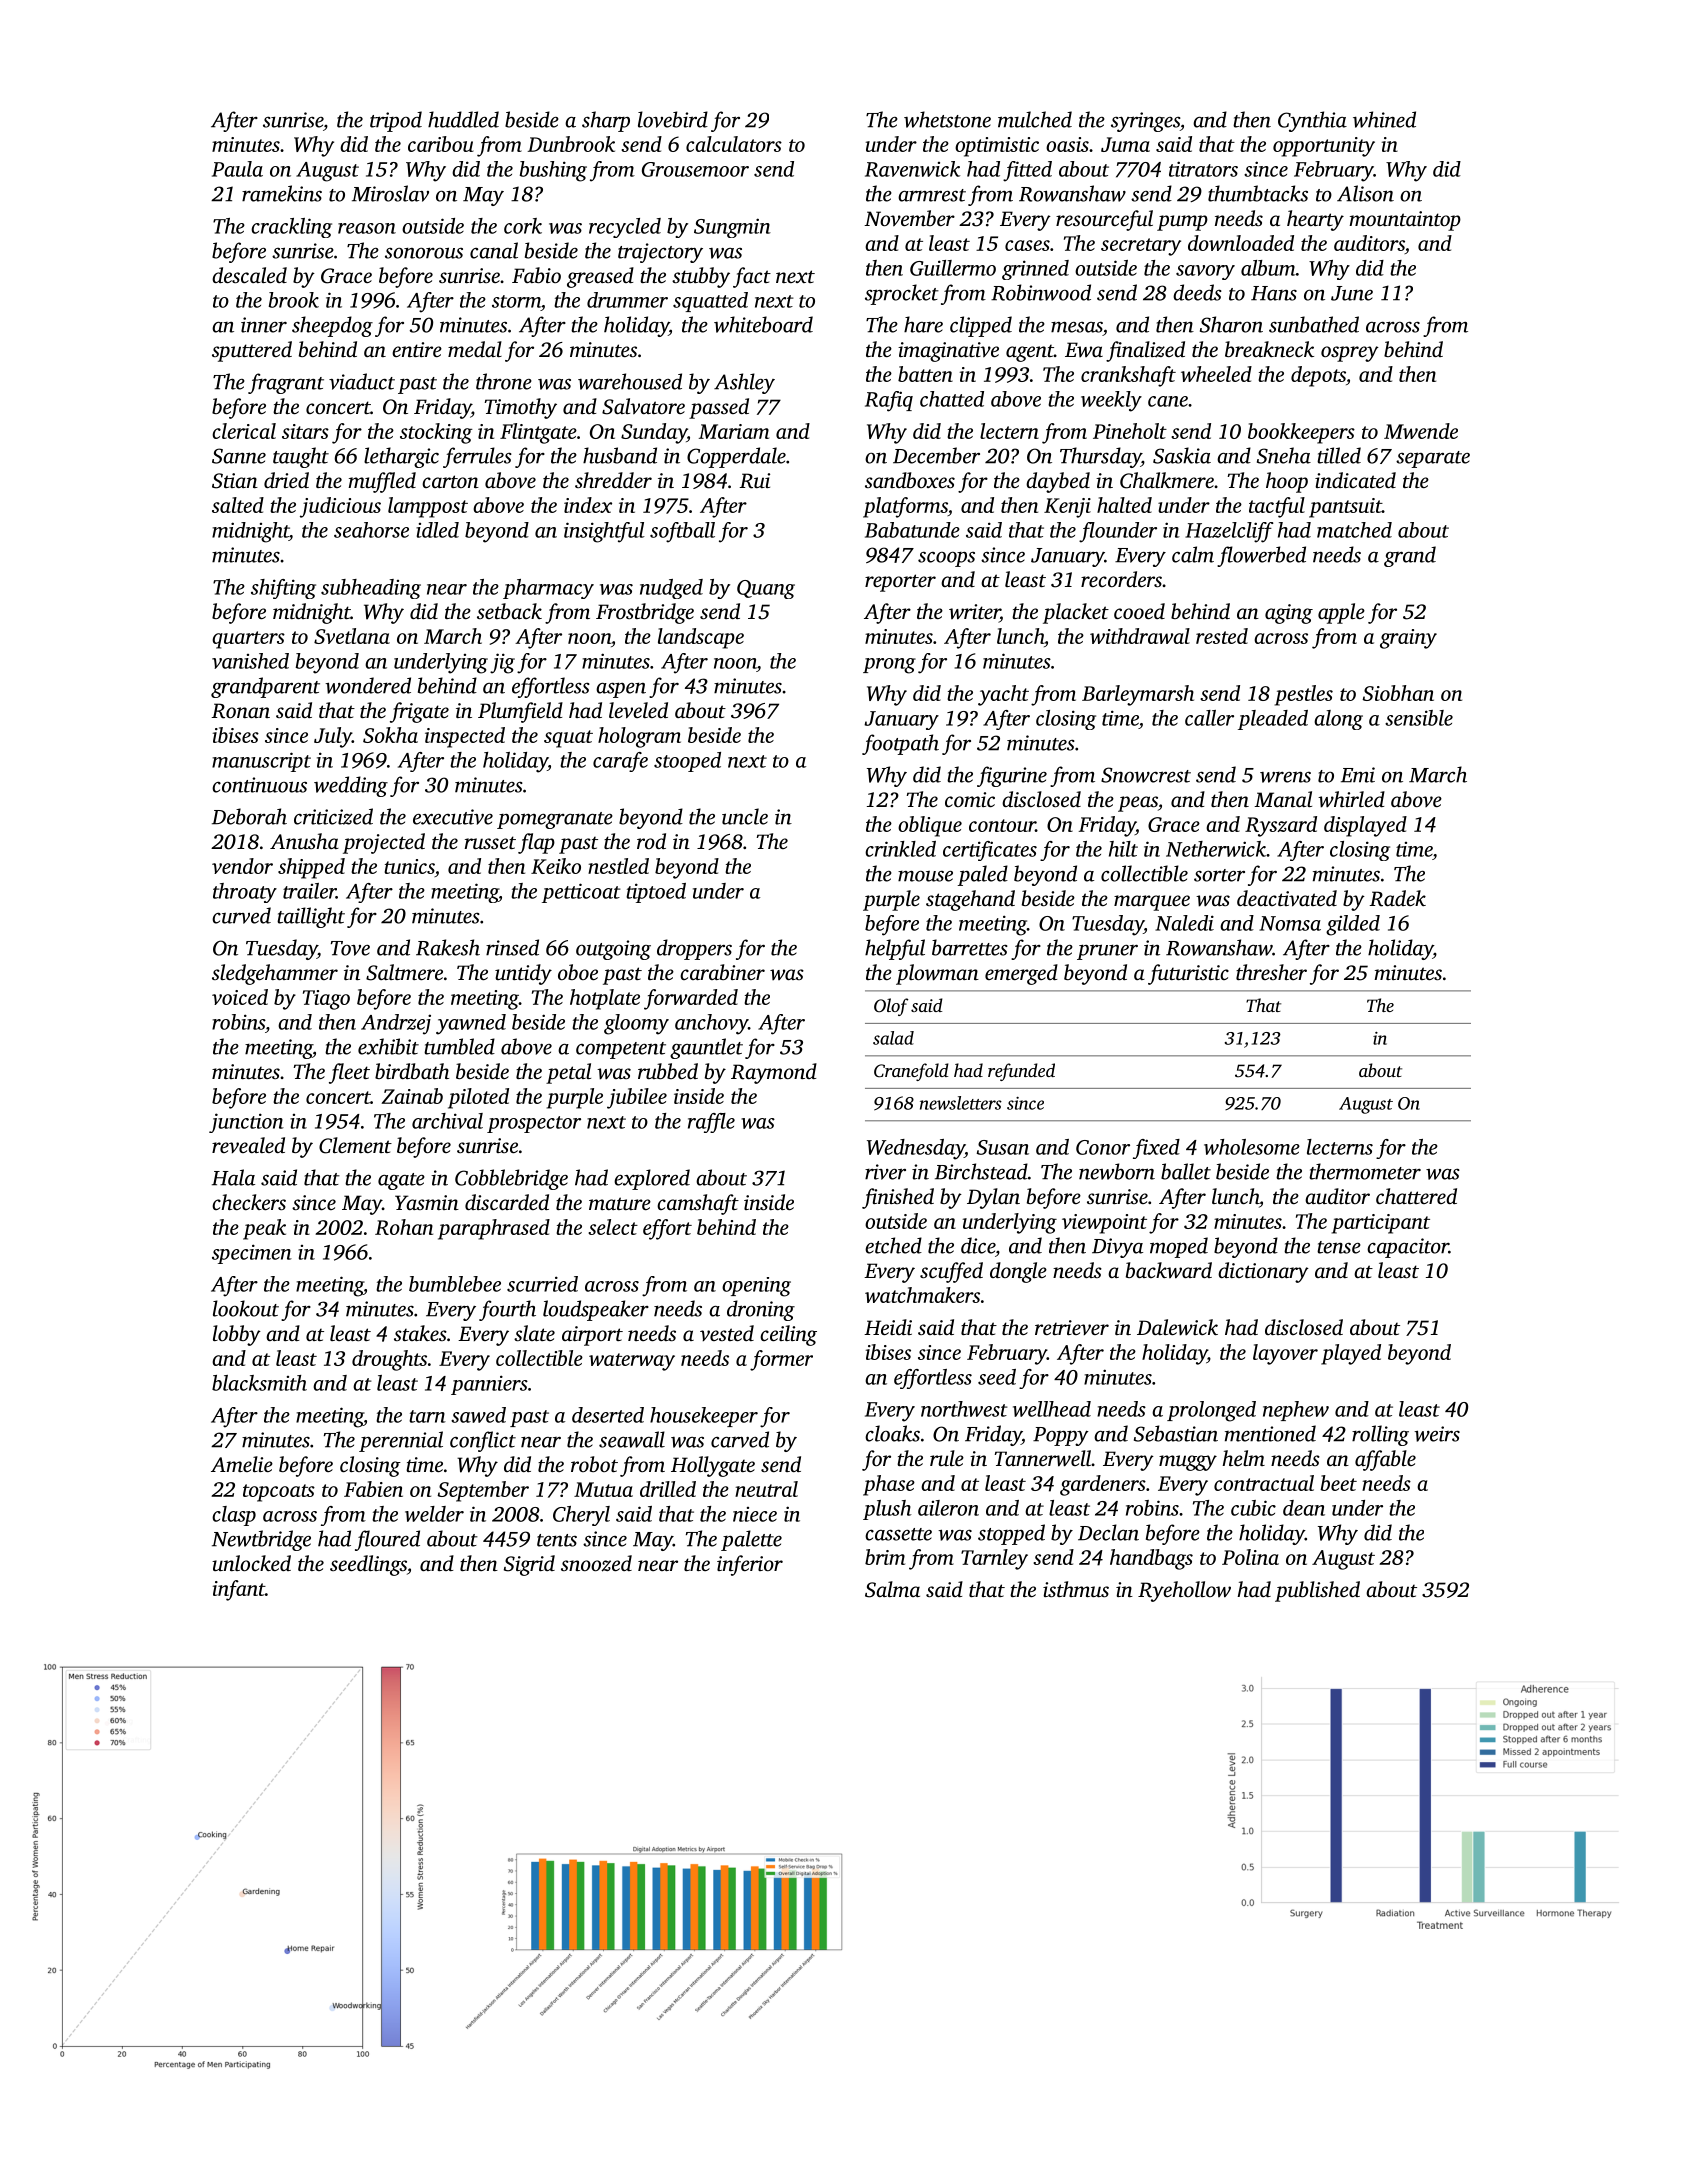  I want to click on Ashley, so click(744, 383).
